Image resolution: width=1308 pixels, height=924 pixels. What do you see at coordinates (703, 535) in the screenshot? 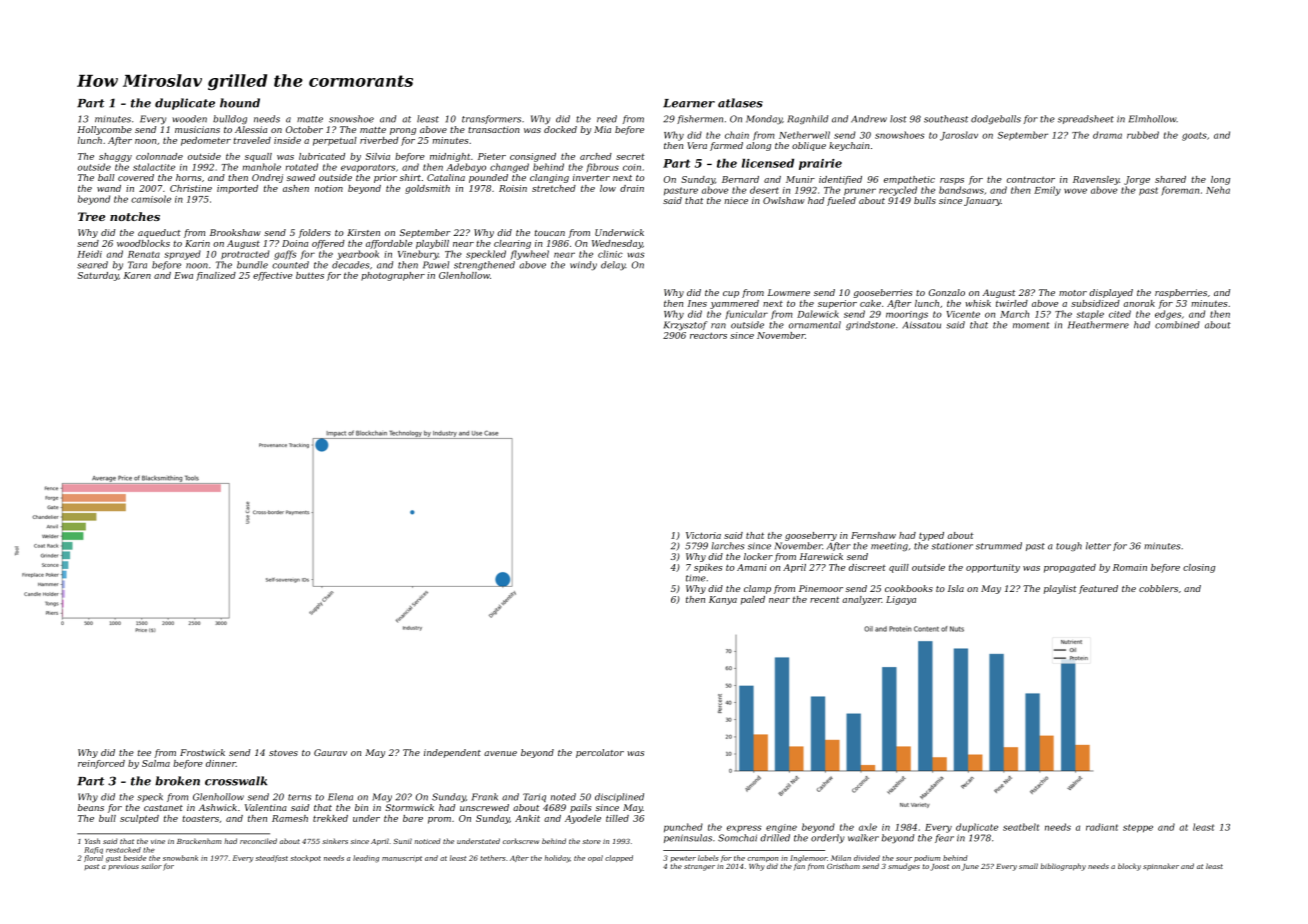
I see `Victoria` at bounding box center [703, 535].
